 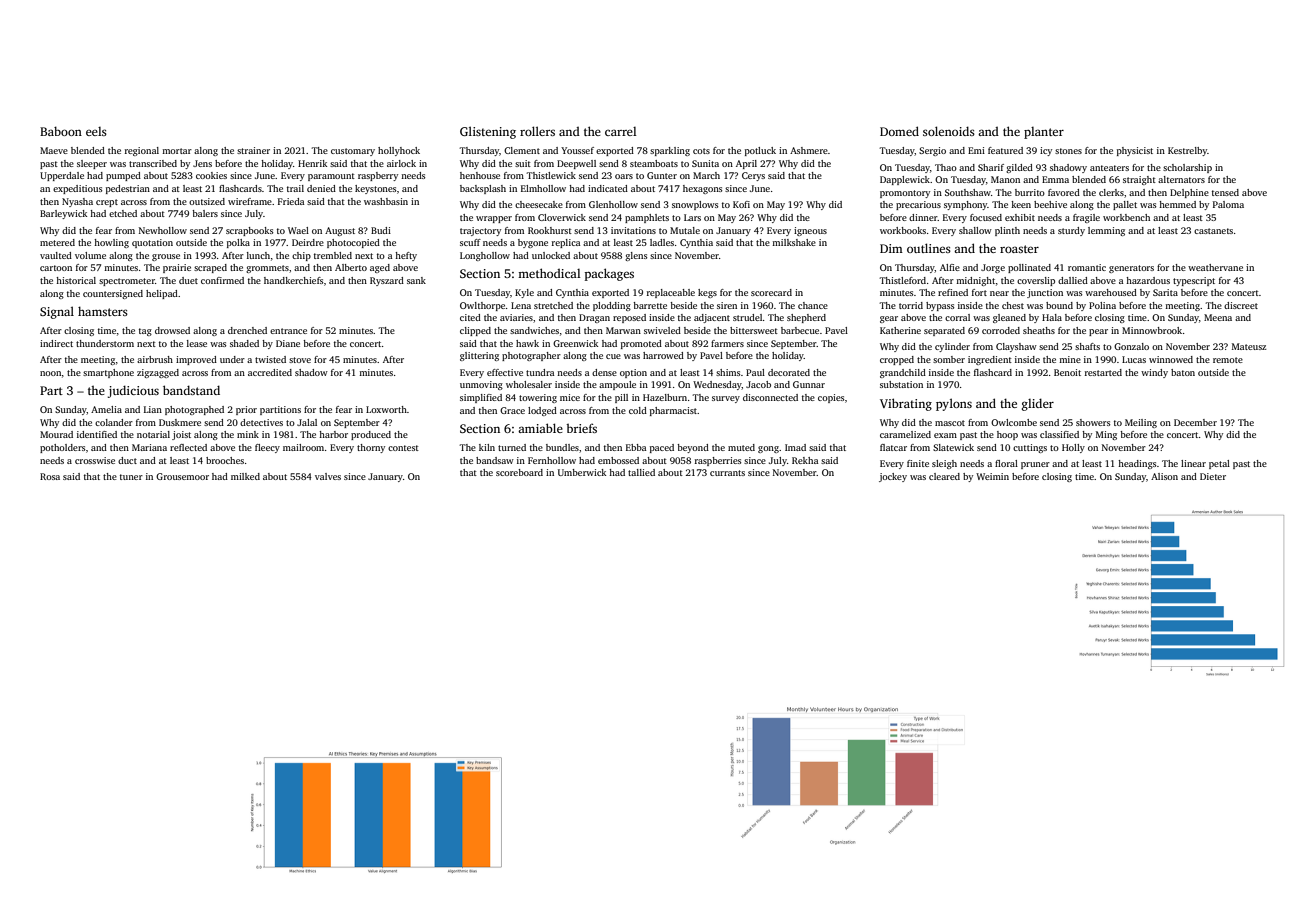 I want to click on Mourad, so click(x=56, y=434).
